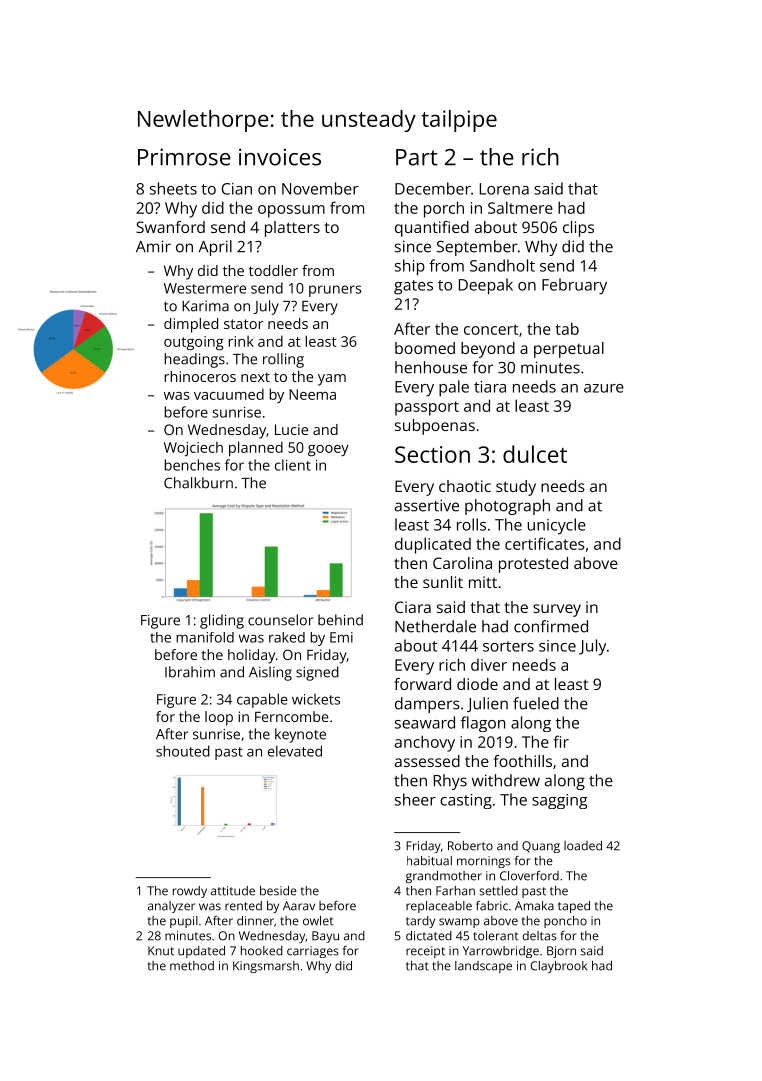  I want to click on headings, so click(194, 360).
